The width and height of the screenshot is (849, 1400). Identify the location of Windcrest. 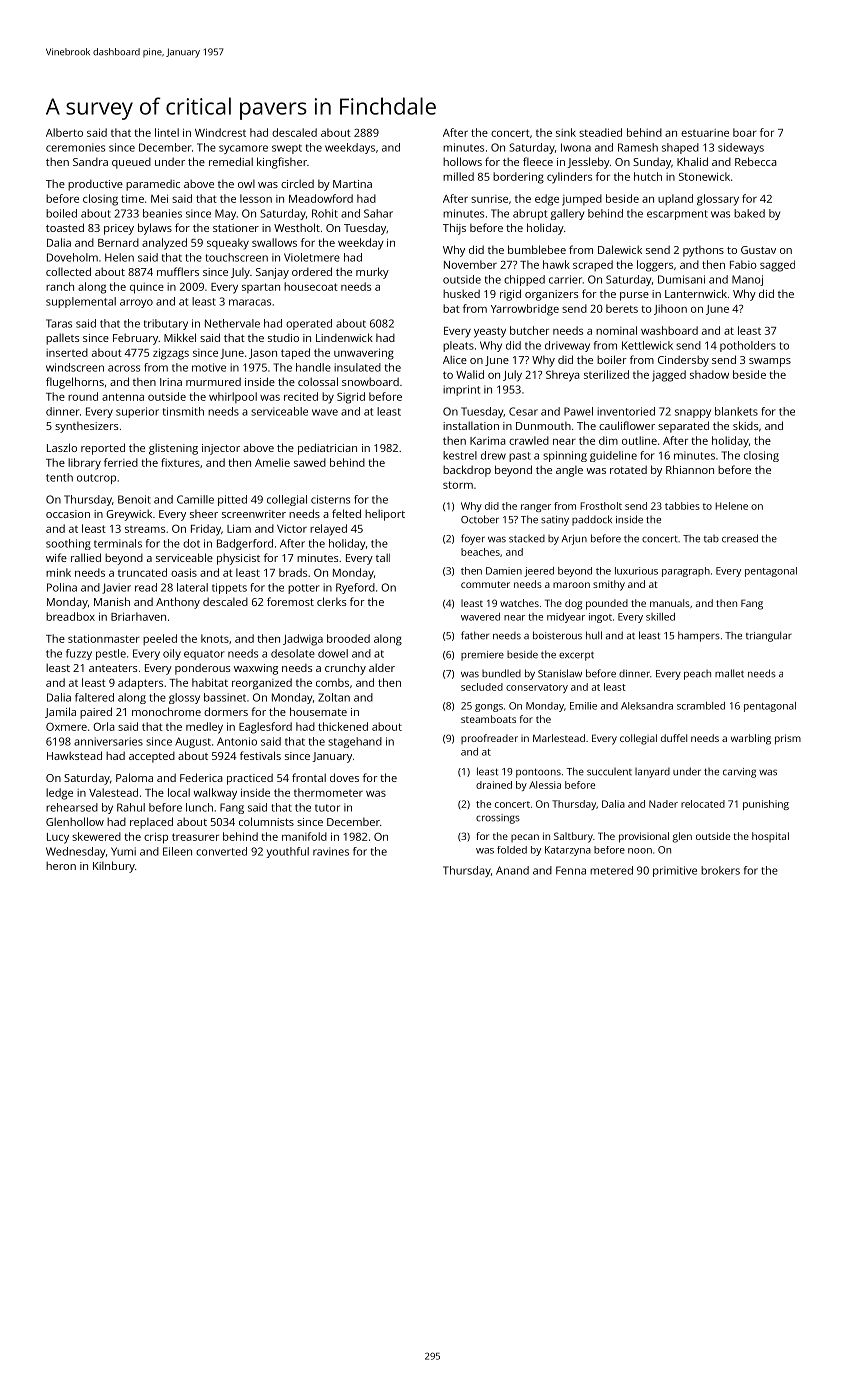
(220, 132).
